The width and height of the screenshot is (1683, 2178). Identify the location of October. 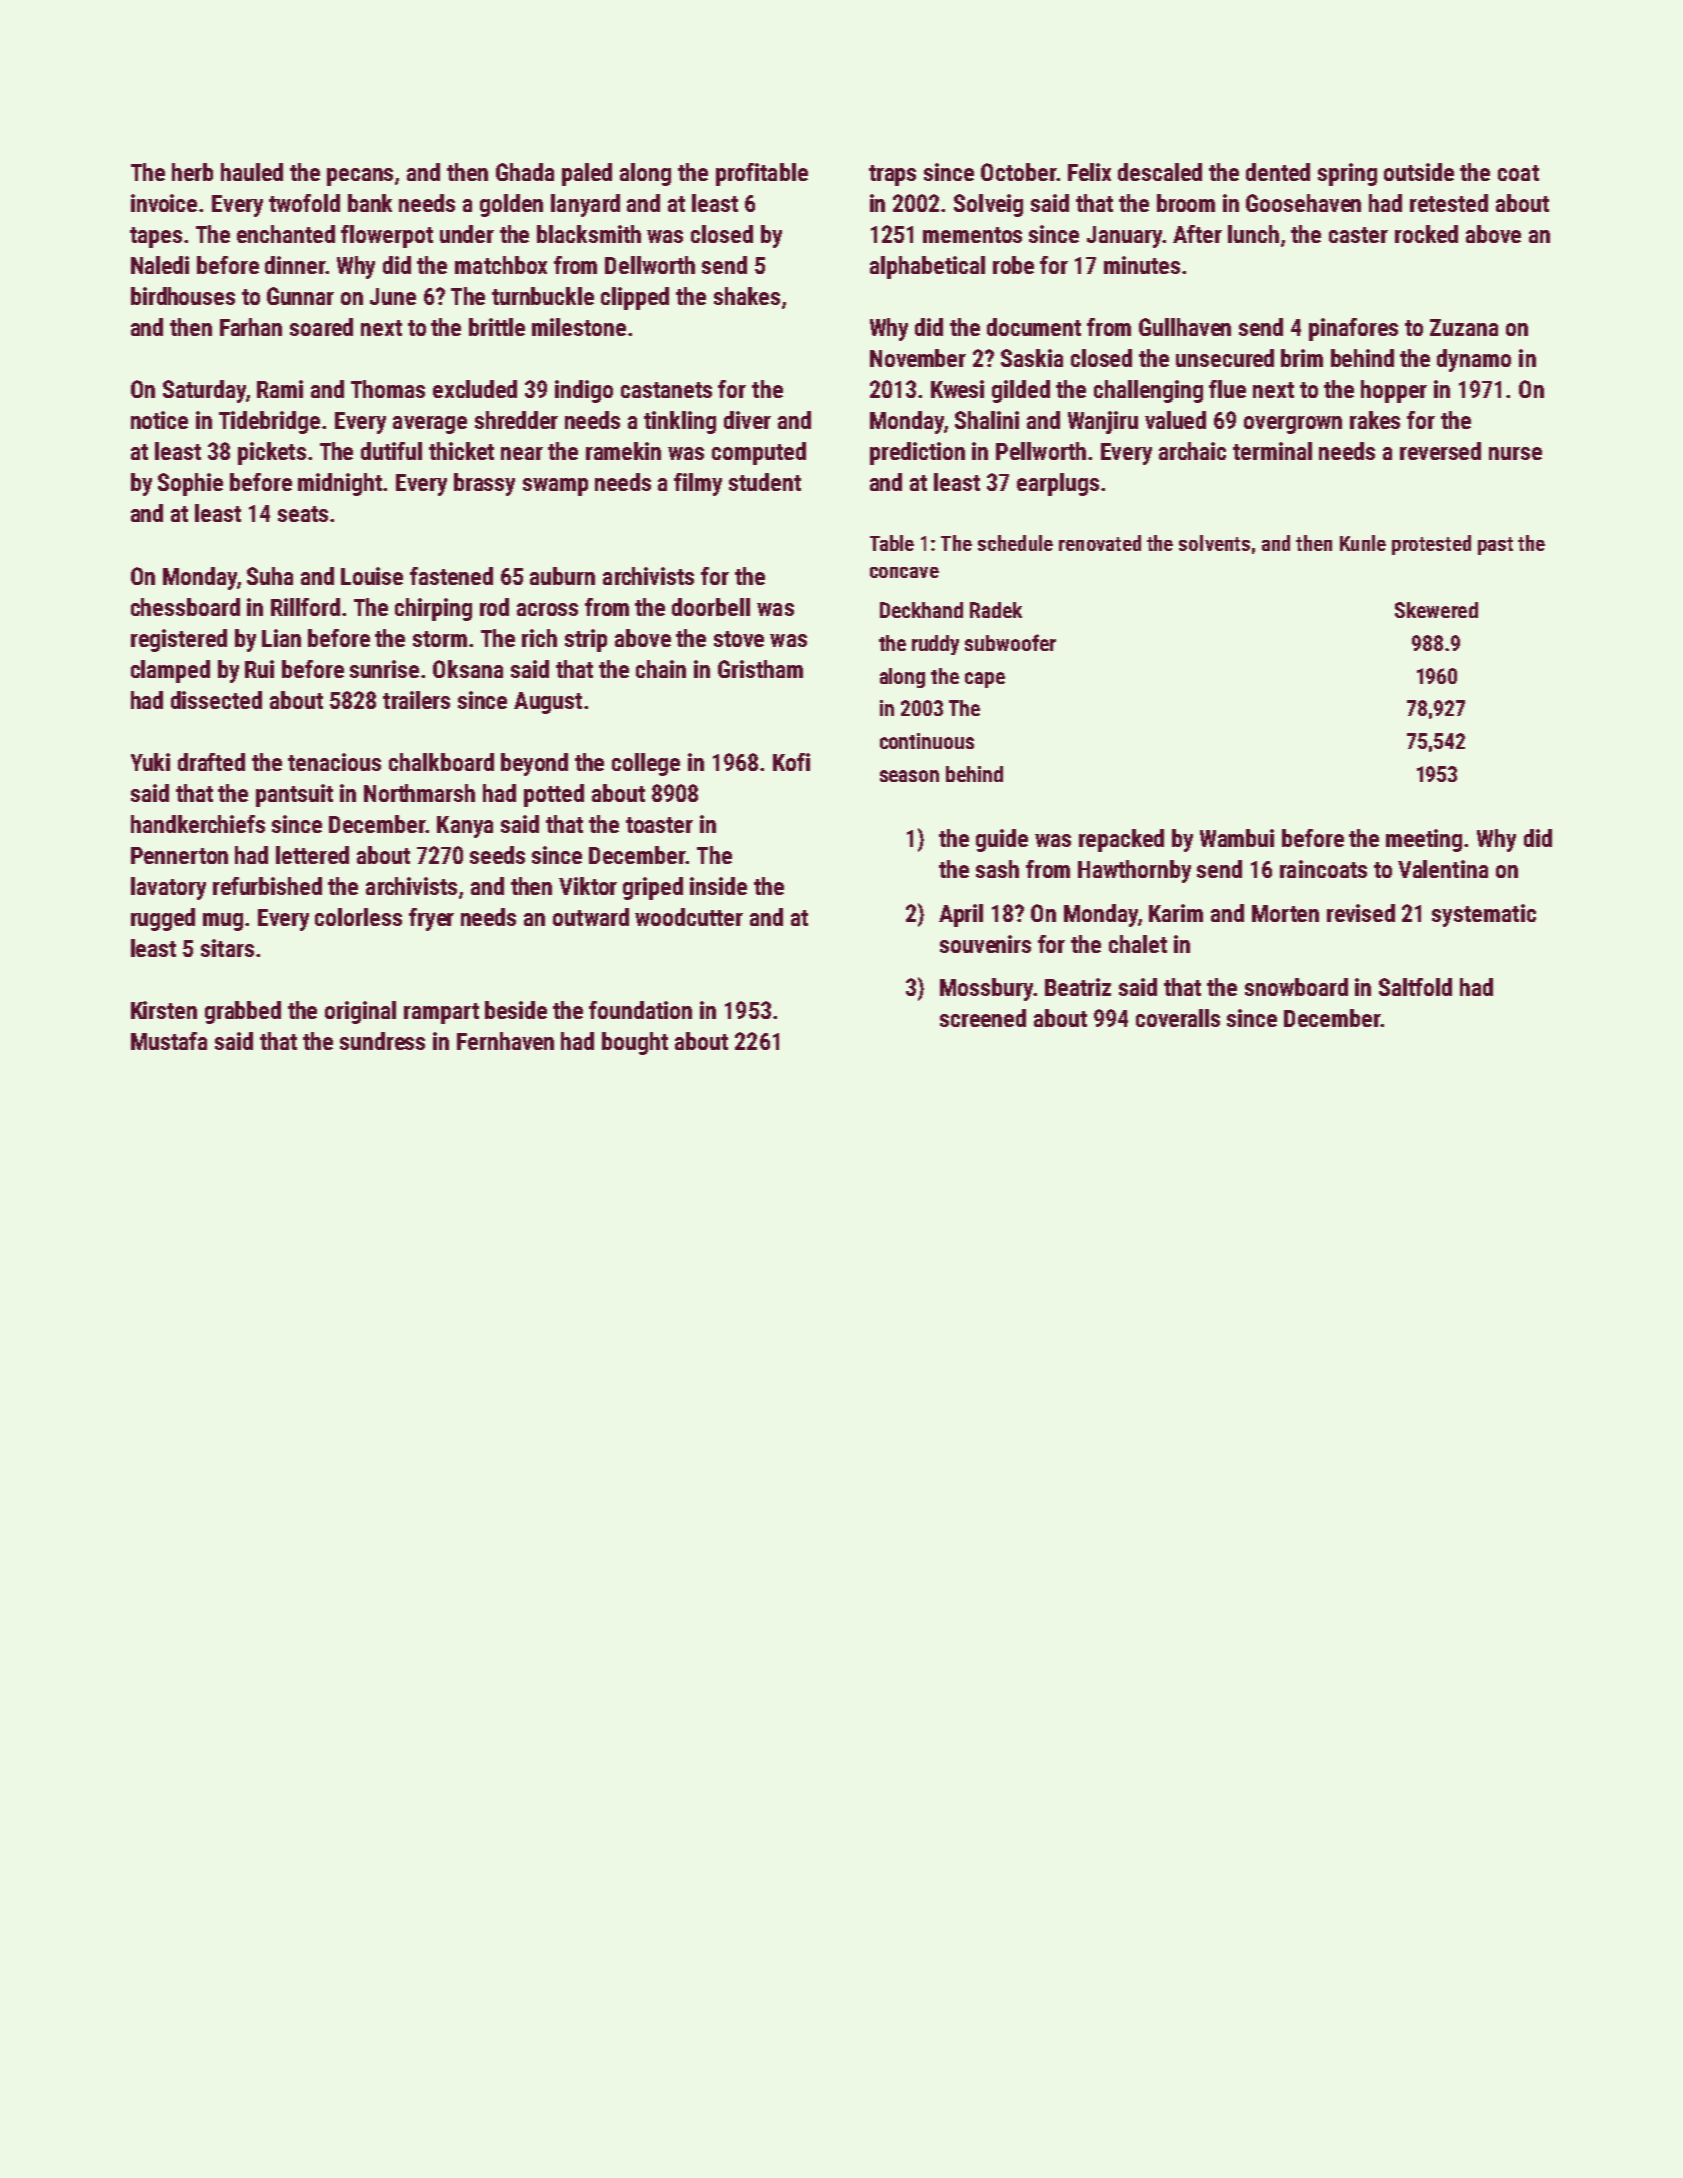
(1018, 172).
